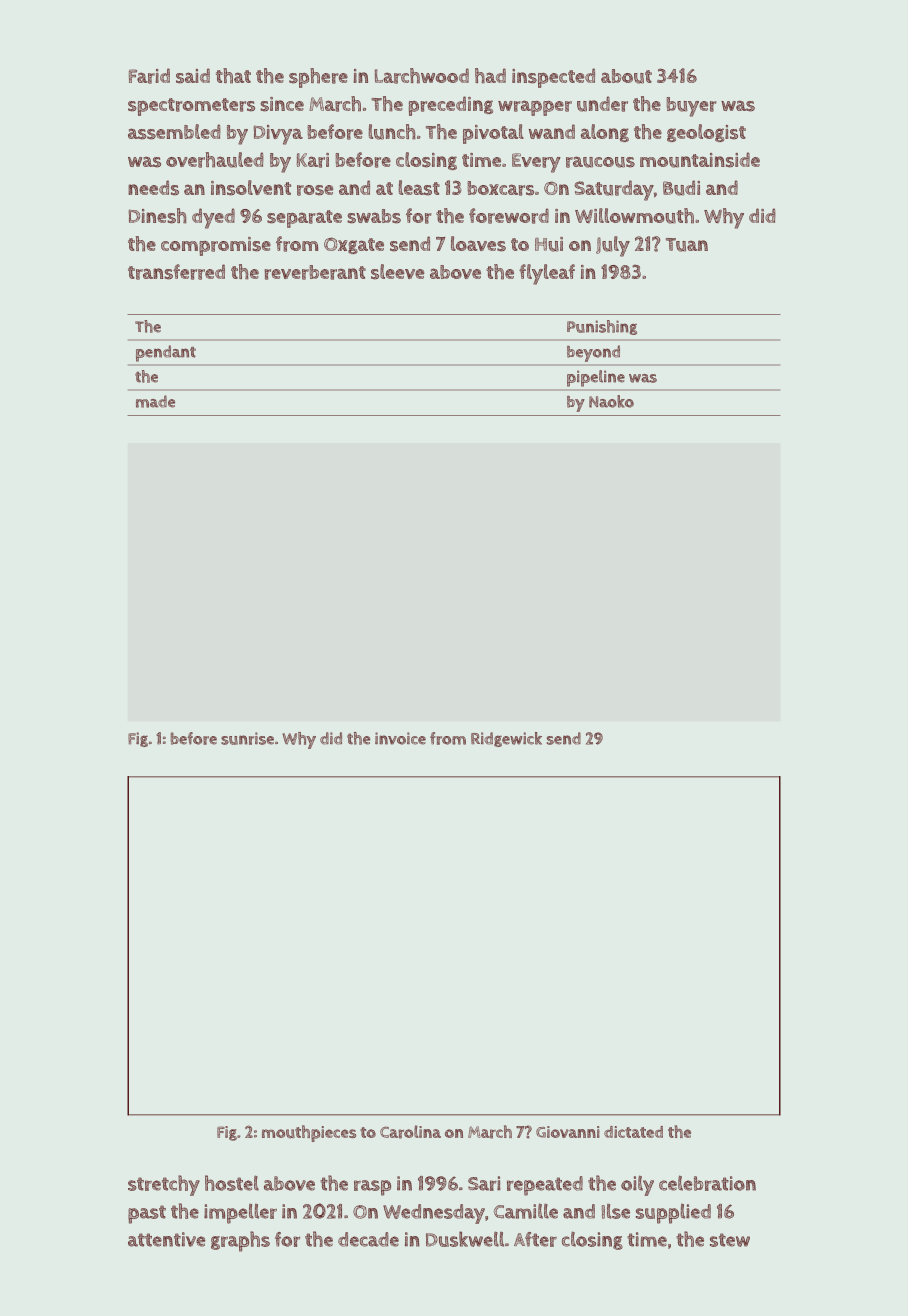  I want to click on past, so click(147, 1214).
